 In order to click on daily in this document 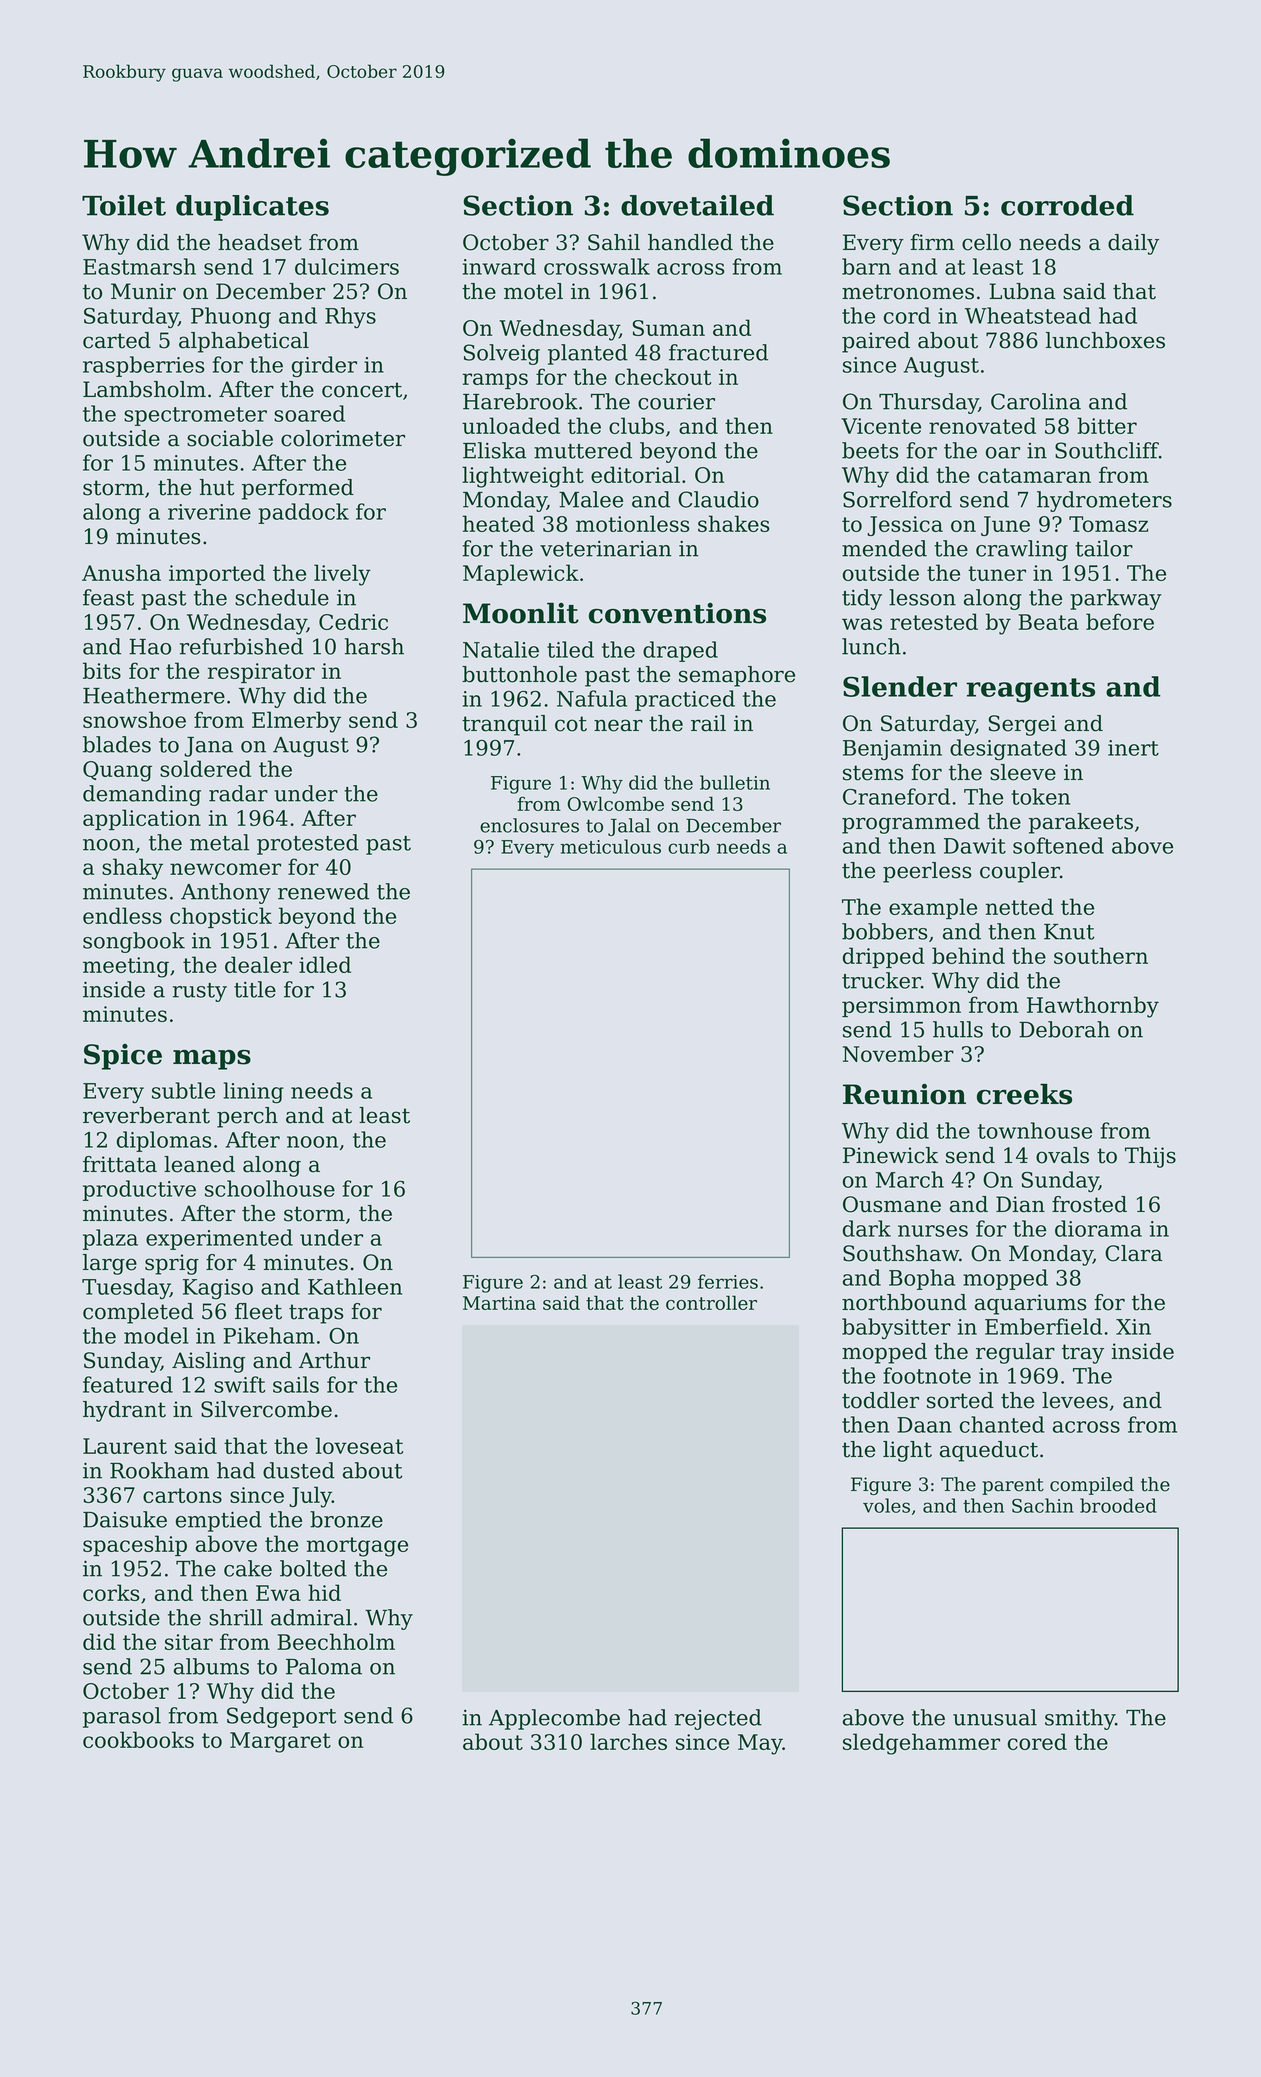, I will do `click(1133, 244)`.
